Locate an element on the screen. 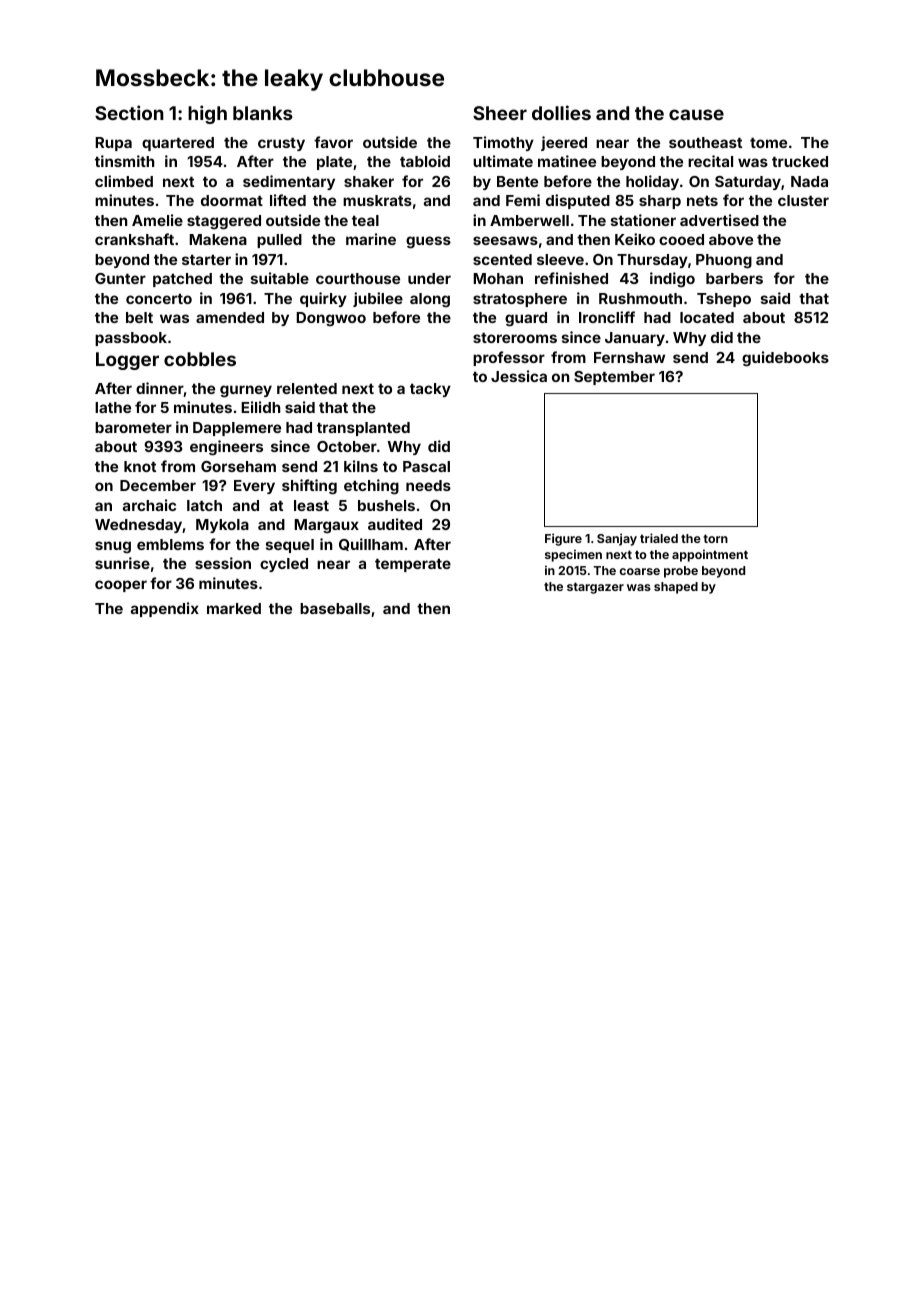 The image size is (924, 1308). audited is located at coordinates (395, 524).
